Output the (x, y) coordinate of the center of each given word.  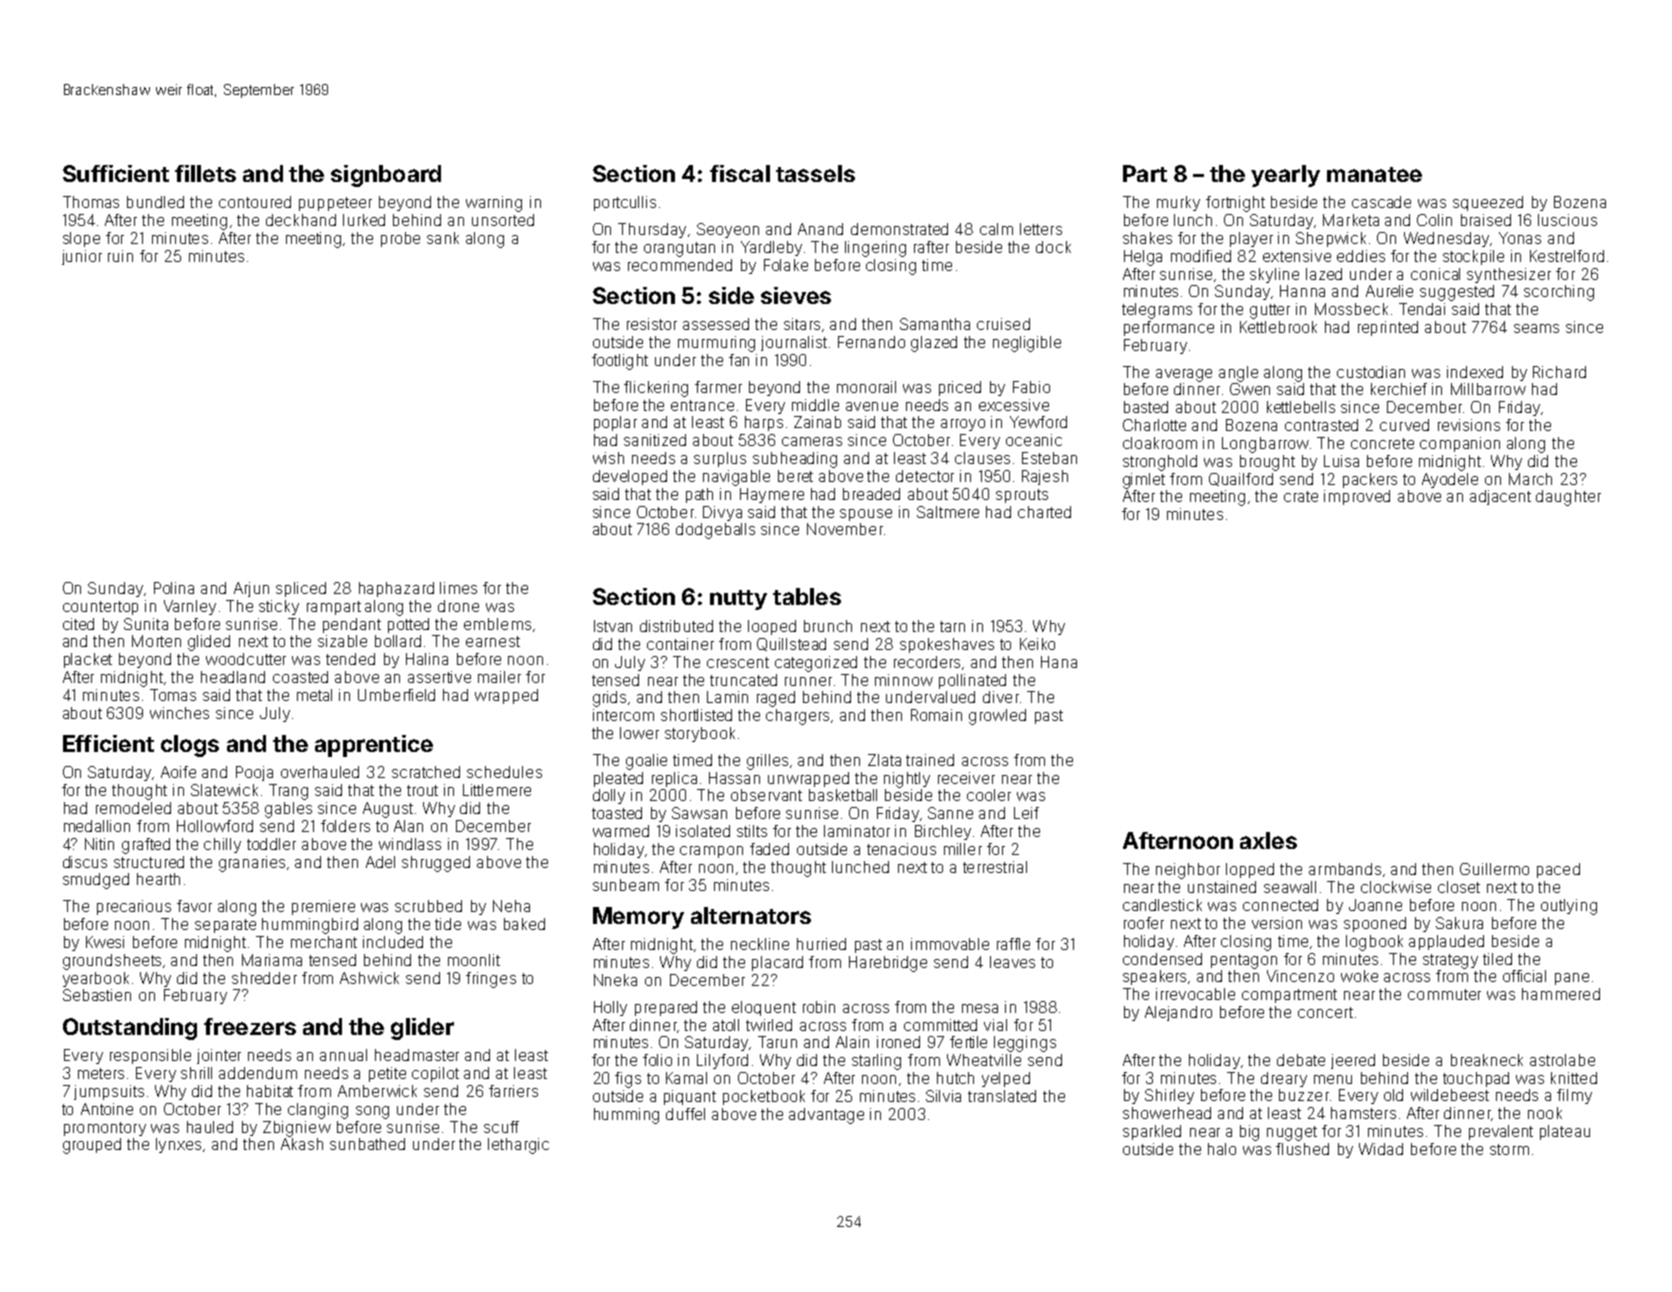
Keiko (1037, 644)
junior (82, 257)
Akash (302, 1144)
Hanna (1302, 291)
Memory (638, 918)
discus (85, 862)
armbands (1345, 869)
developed (630, 477)
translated (1002, 1096)
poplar (615, 423)
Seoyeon (728, 230)
